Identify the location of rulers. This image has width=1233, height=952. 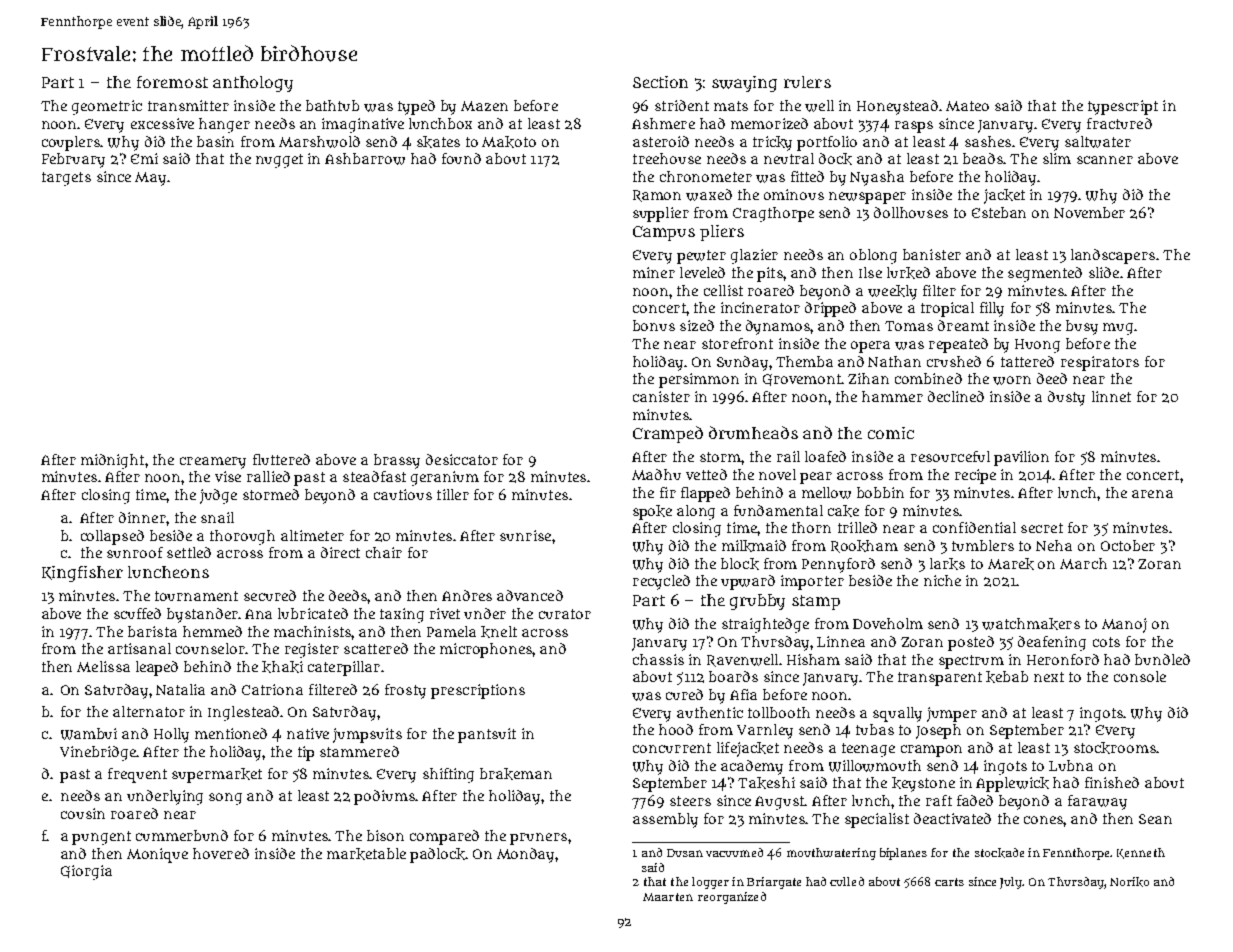
(807, 82).
